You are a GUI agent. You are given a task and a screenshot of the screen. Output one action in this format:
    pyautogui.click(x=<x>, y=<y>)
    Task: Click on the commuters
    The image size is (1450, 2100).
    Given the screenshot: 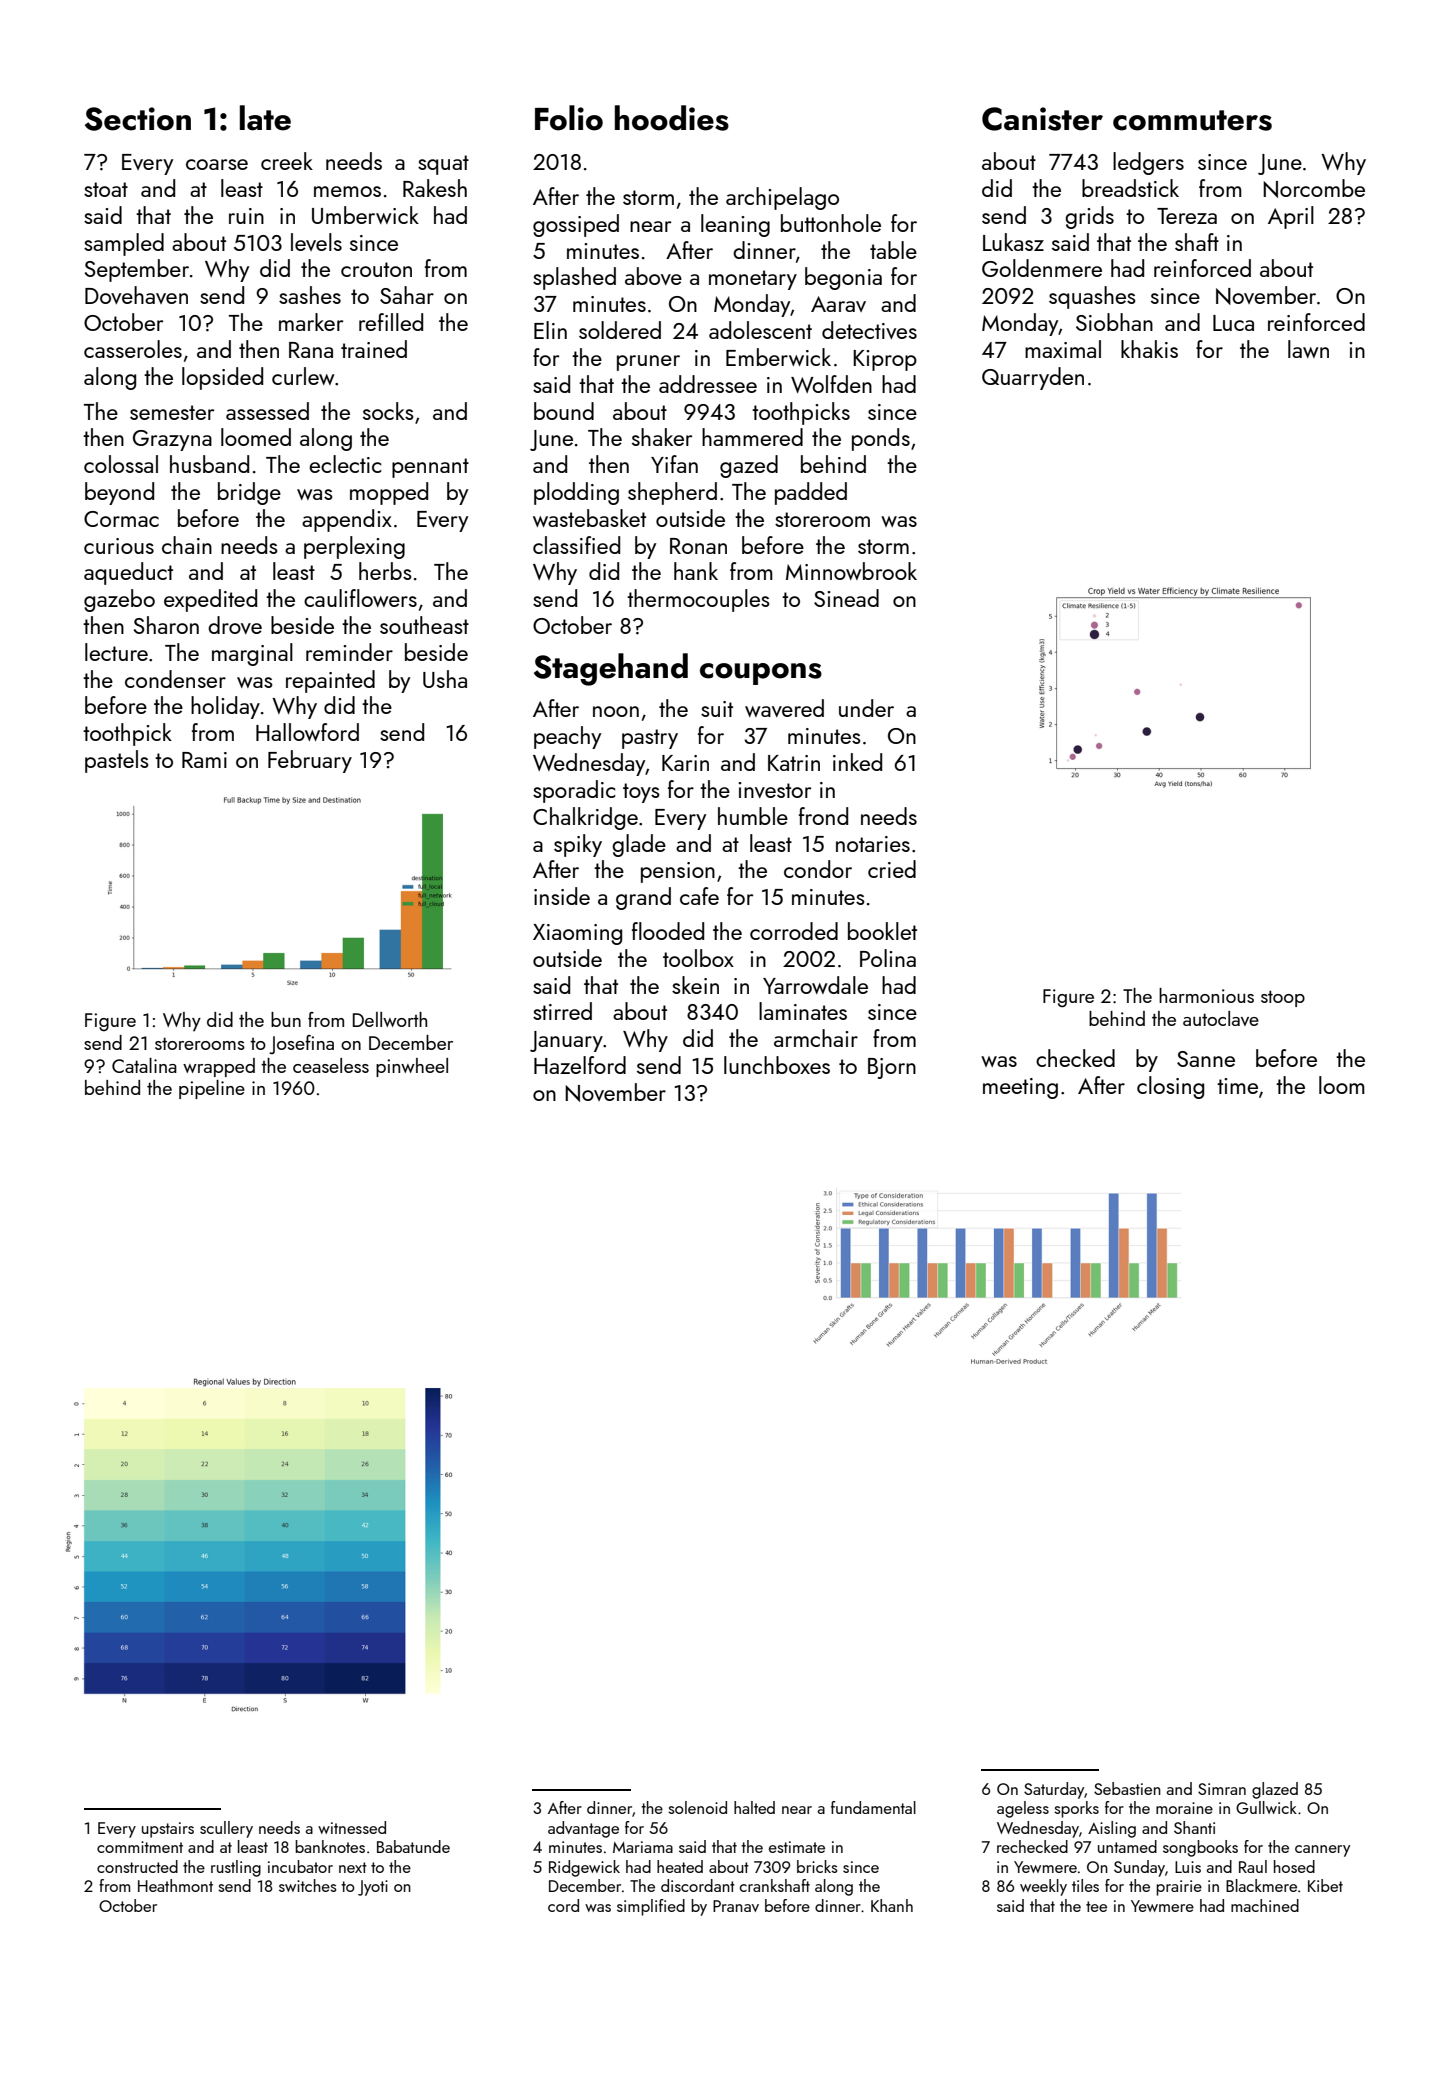 What is the action you would take?
    pyautogui.click(x=1192, y=120)
